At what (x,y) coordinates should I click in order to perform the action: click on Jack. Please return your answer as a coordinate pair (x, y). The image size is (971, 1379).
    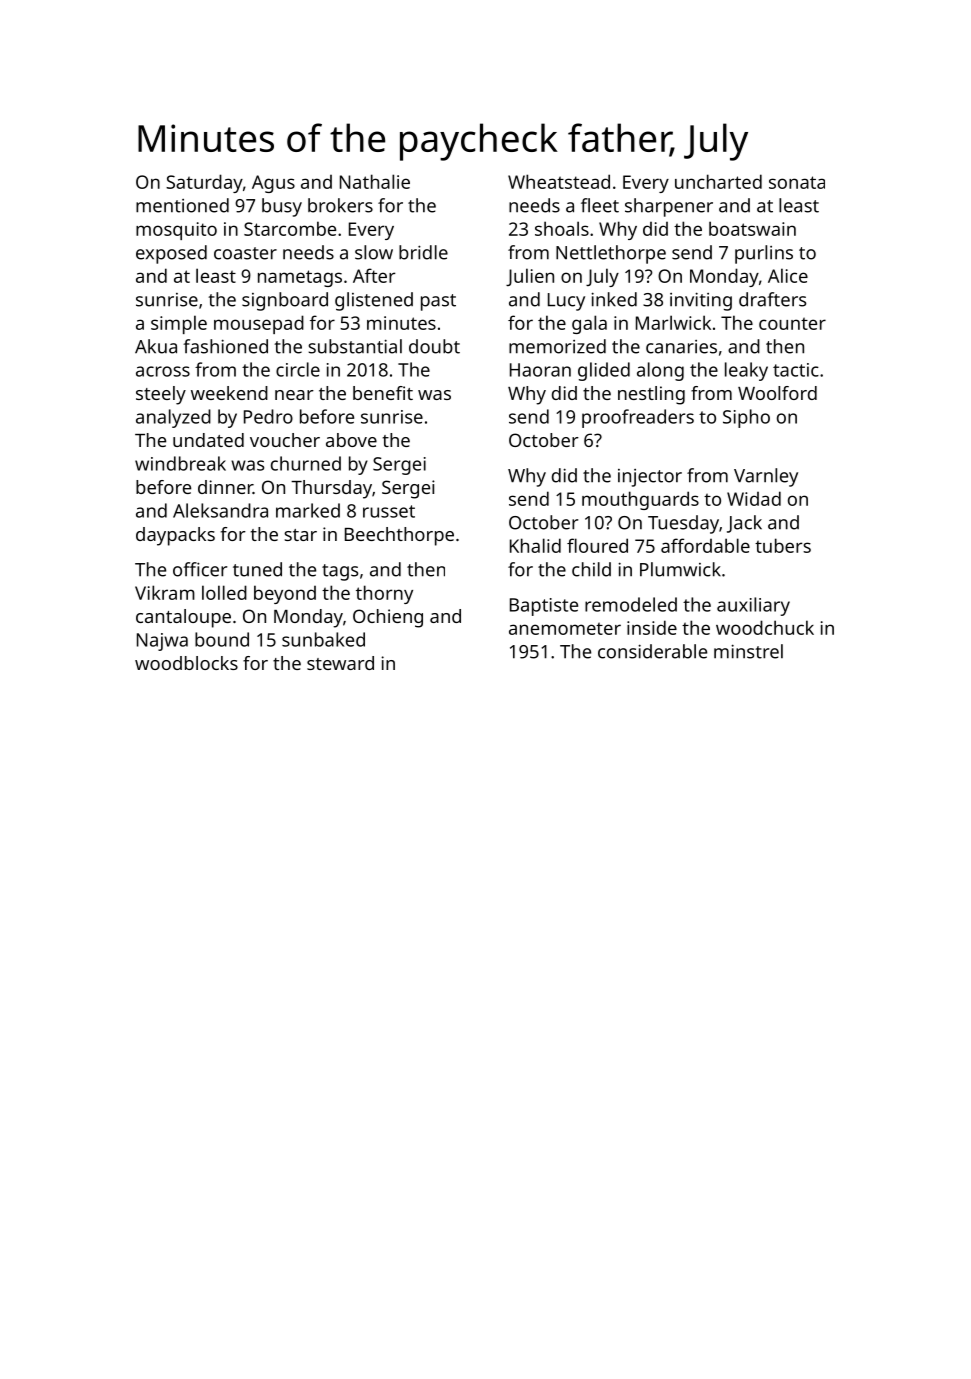
    Looking at the image, I should click on (744, 524).
